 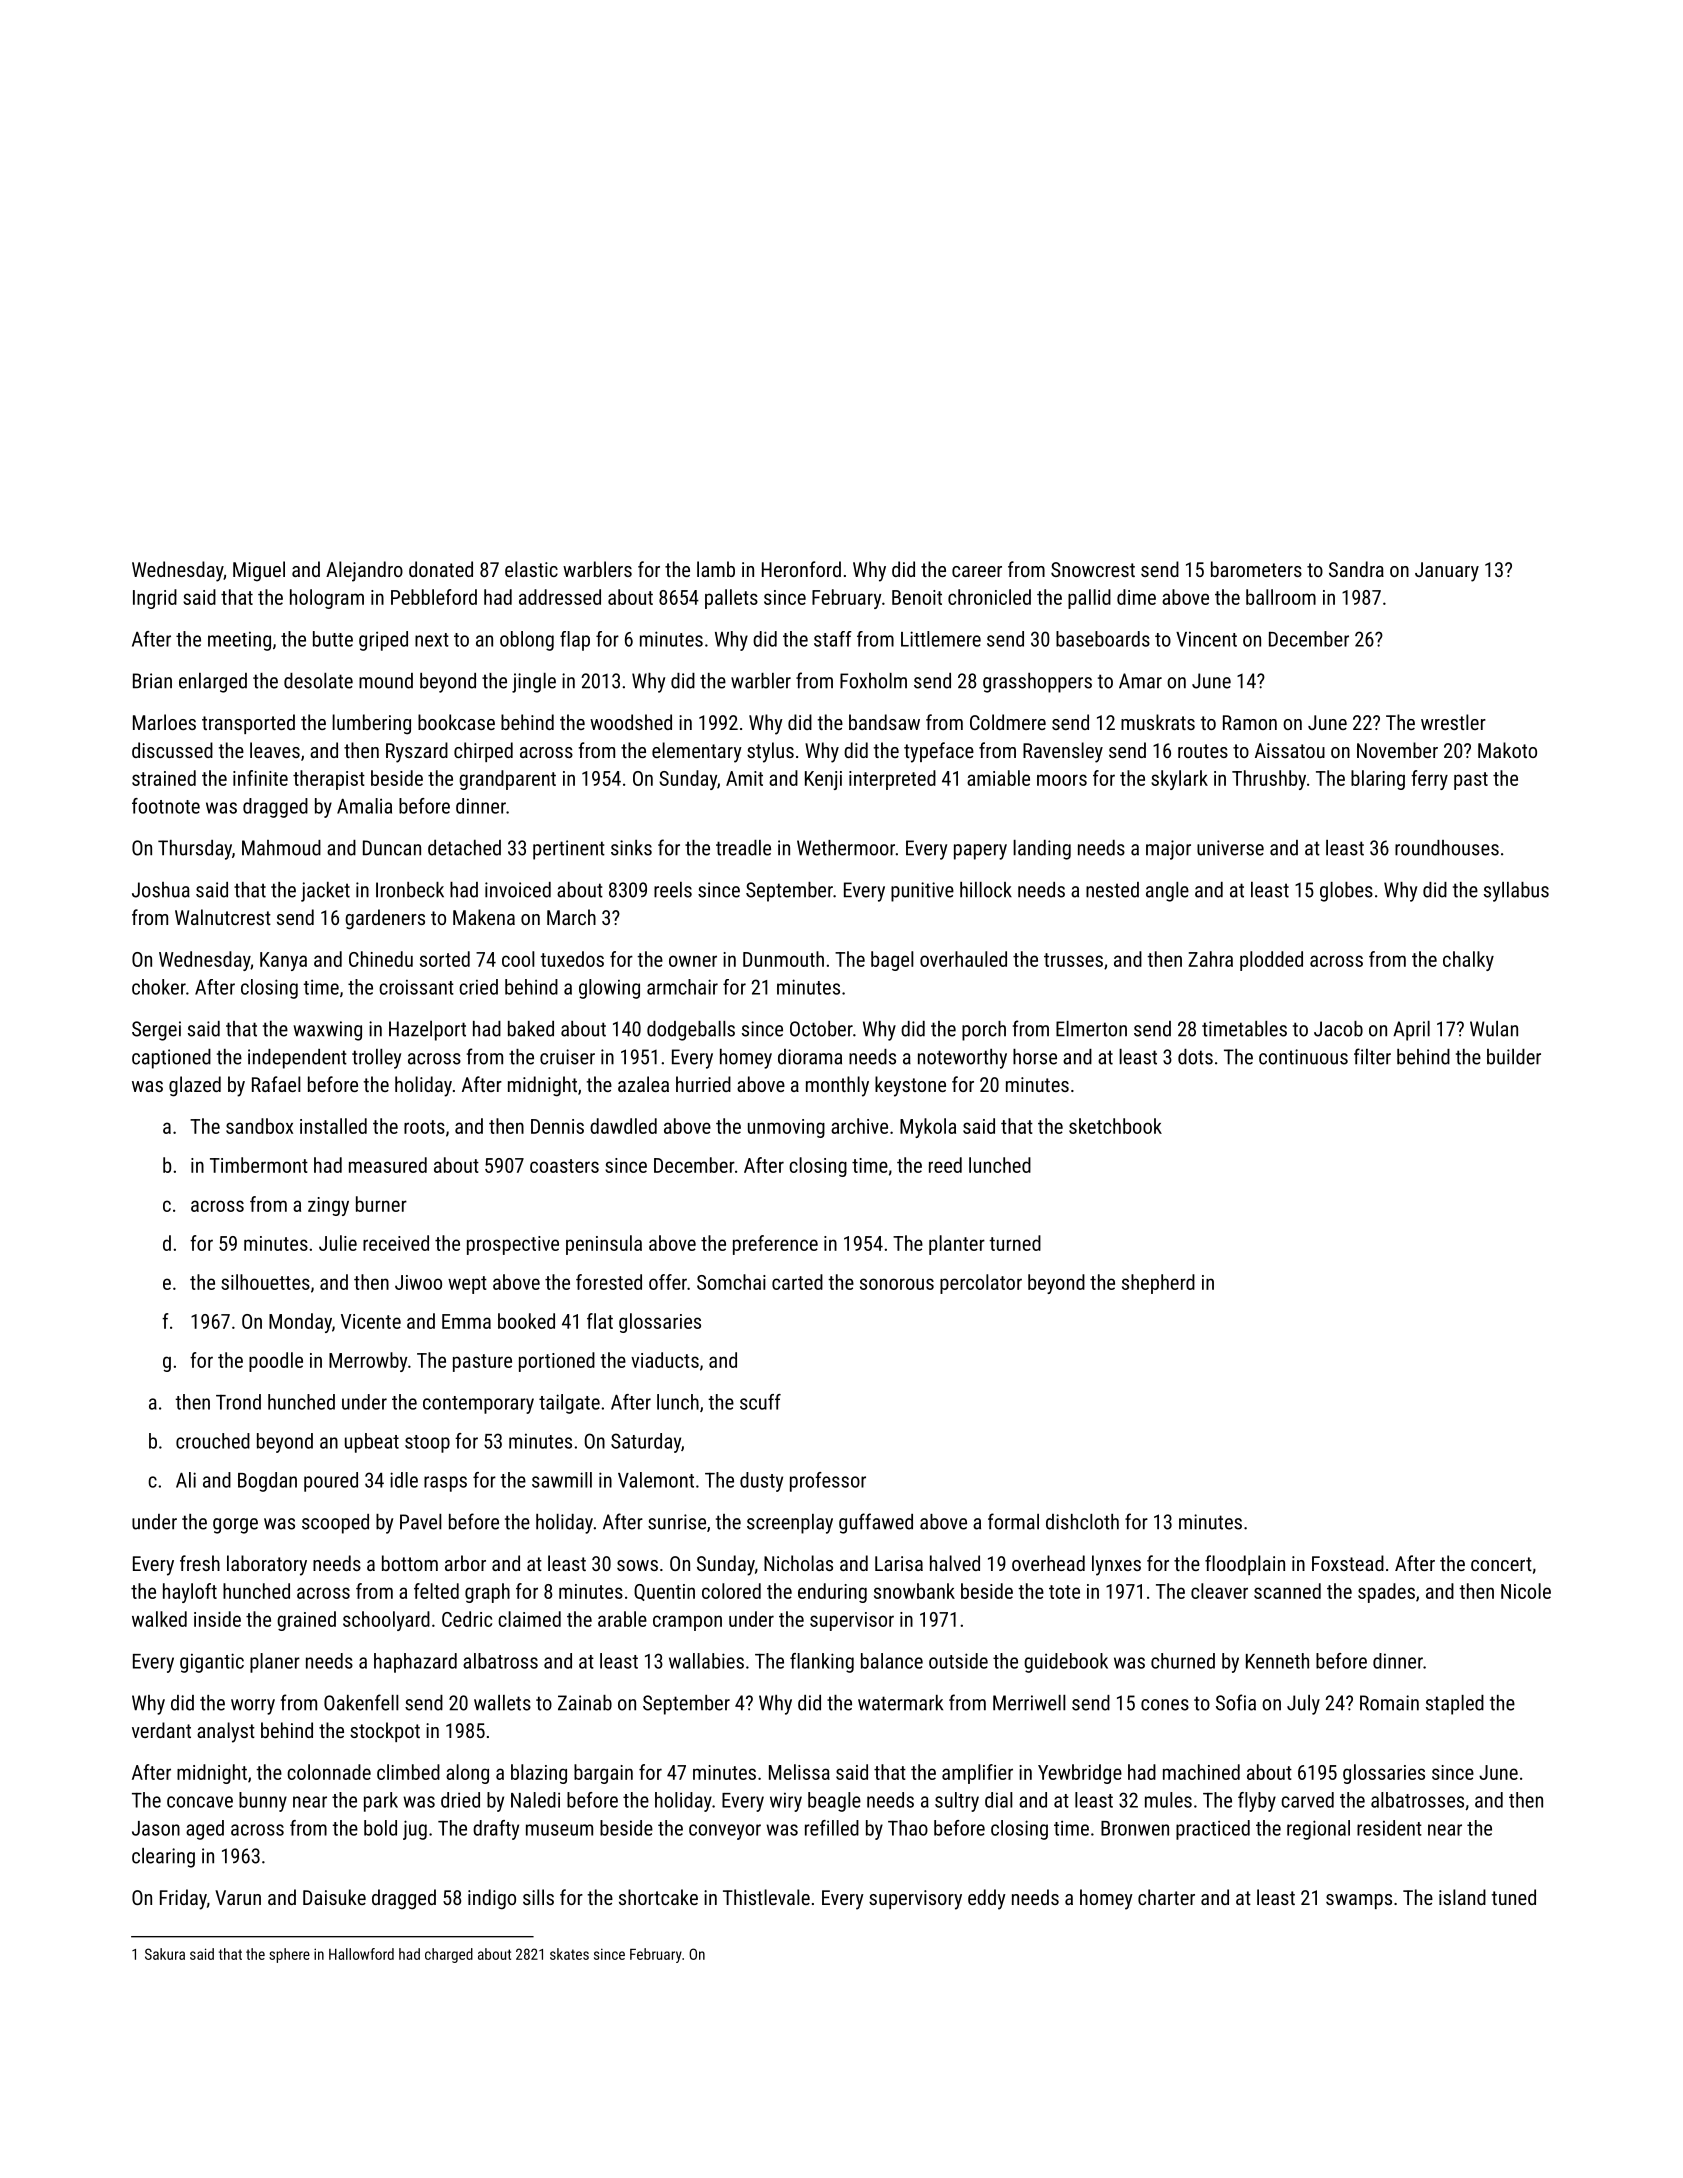 I want to click on silhouettes, so click(x=265, y=1282).
